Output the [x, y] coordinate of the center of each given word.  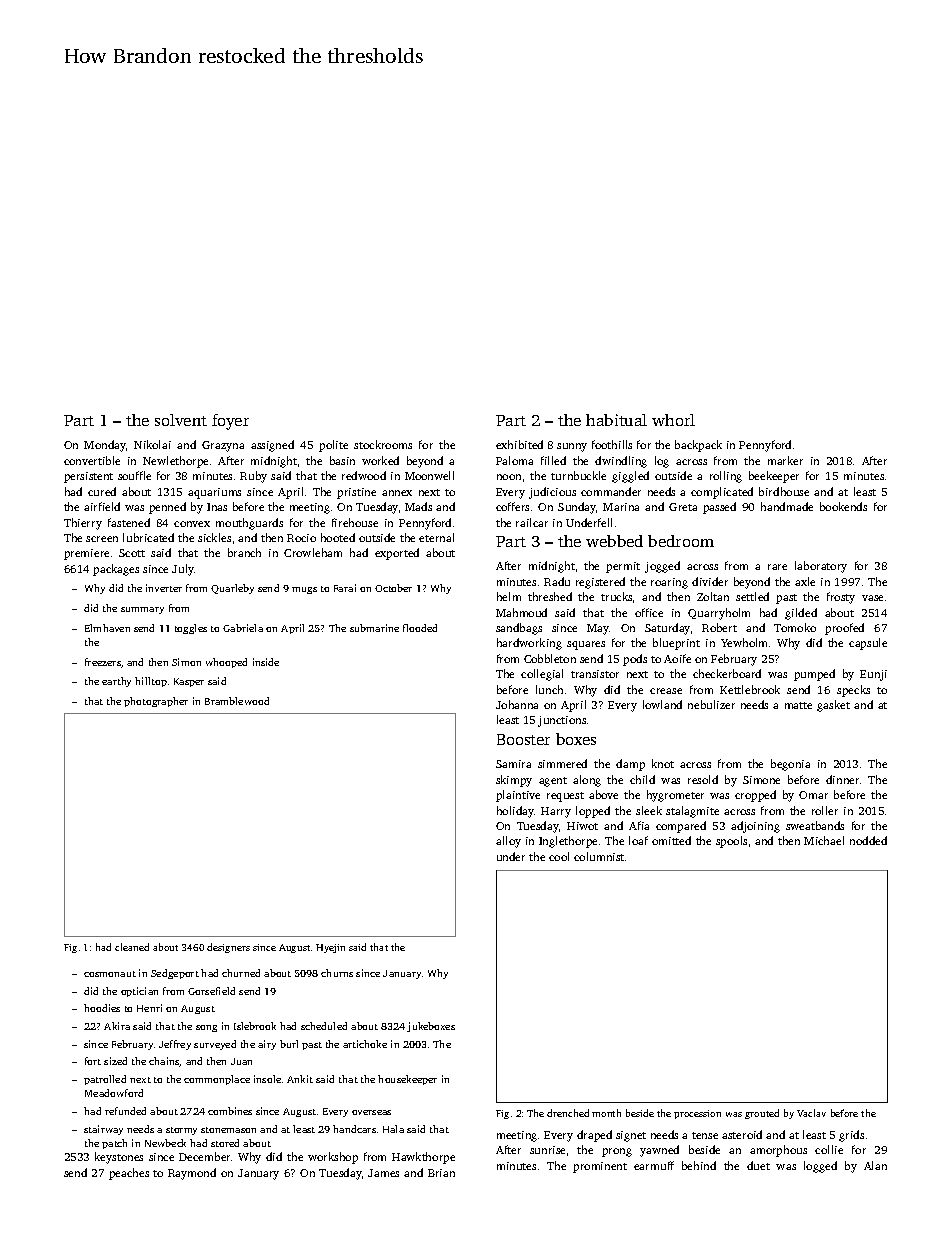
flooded [420, 628]
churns [337, 973]
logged [820, 1167]
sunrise [547, 1150]
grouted [762, 1114]
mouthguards [249, 524]
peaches [129, 1174]
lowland [662, 704]
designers [228, 948]
